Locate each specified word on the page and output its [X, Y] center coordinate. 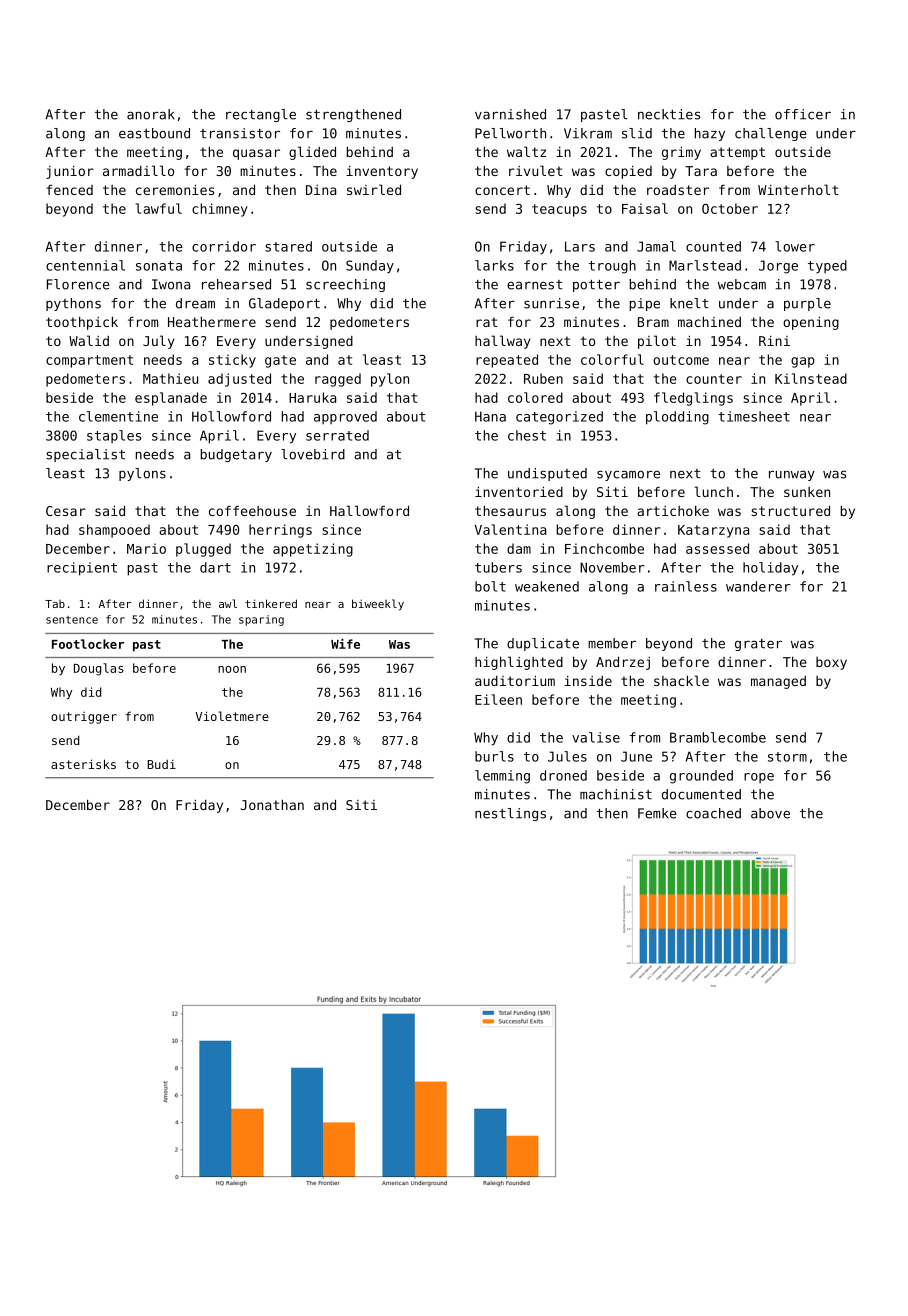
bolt [490, 586]
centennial [85, 265]
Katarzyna [713, 531]
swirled [374, 189]
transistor [240, 133]
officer [803, 114]
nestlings [510, 814]
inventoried [519, 491]
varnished [510, 114]
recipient [82, 569]
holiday [770, 569]
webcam [742, 284]
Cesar [66, 511]
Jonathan [272, 804]
